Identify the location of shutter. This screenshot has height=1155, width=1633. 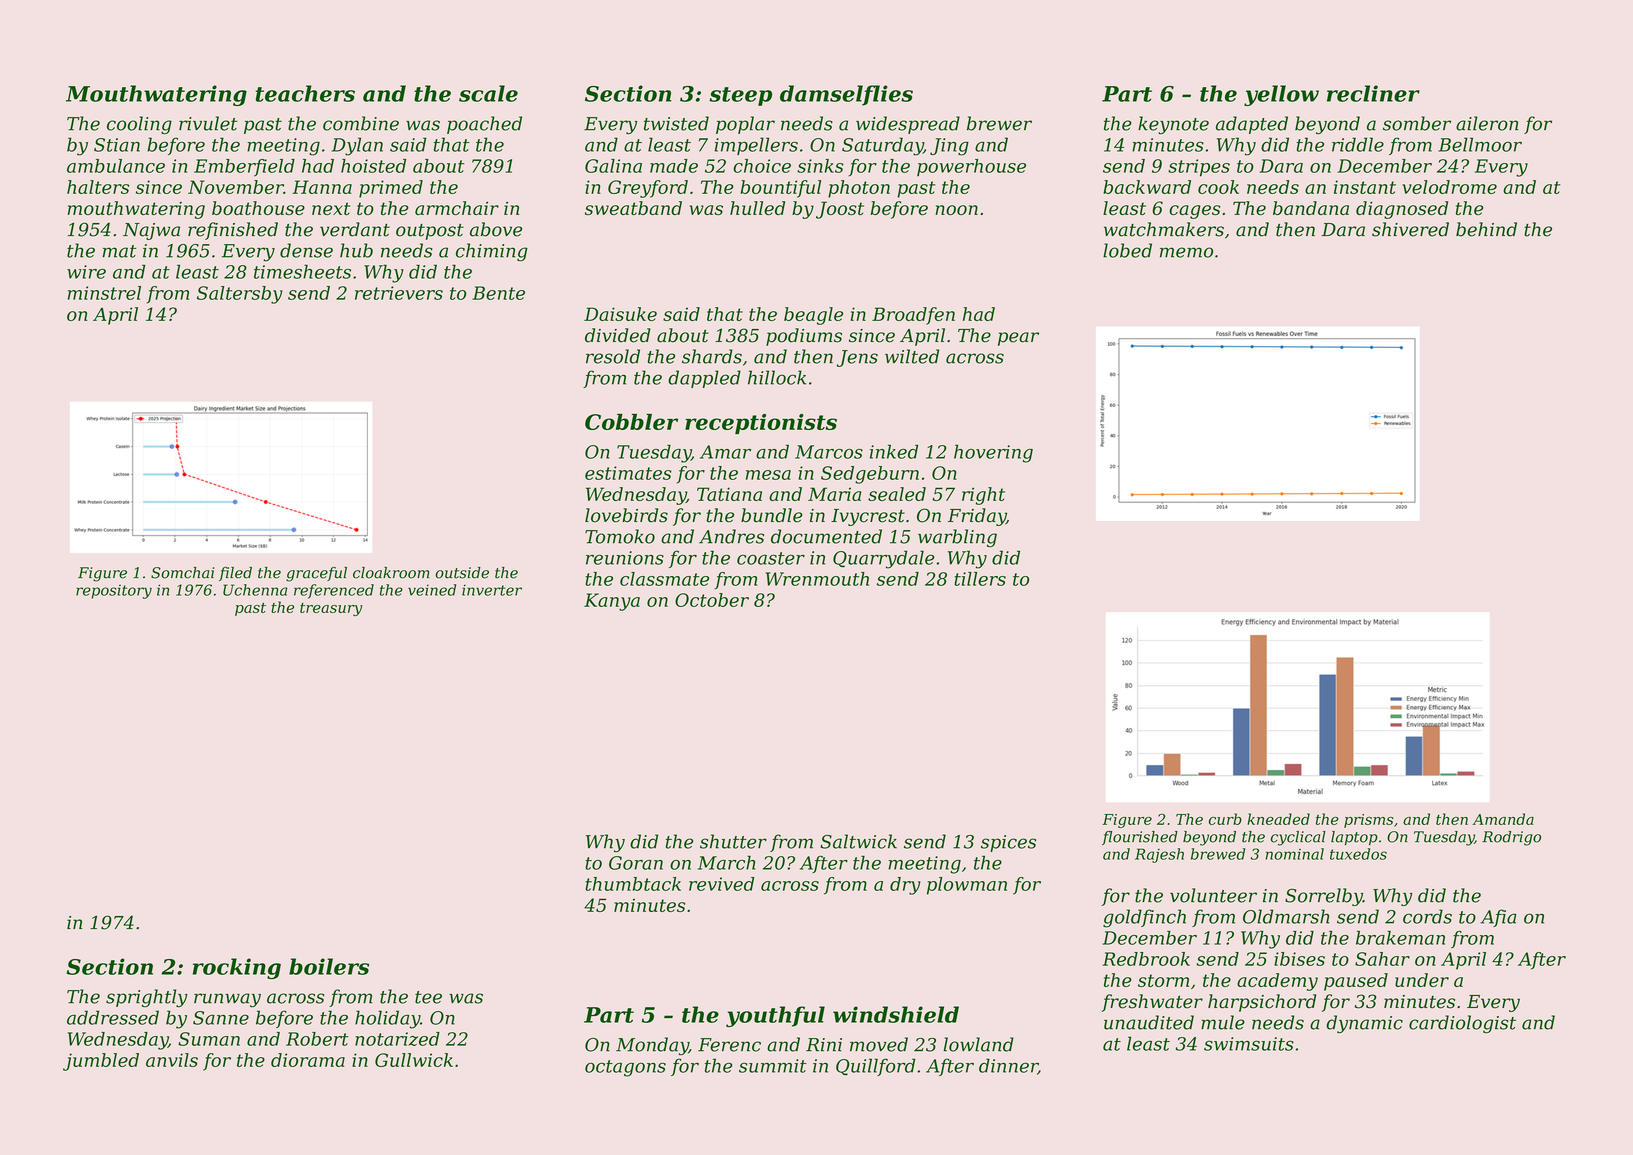
(733, 841).
